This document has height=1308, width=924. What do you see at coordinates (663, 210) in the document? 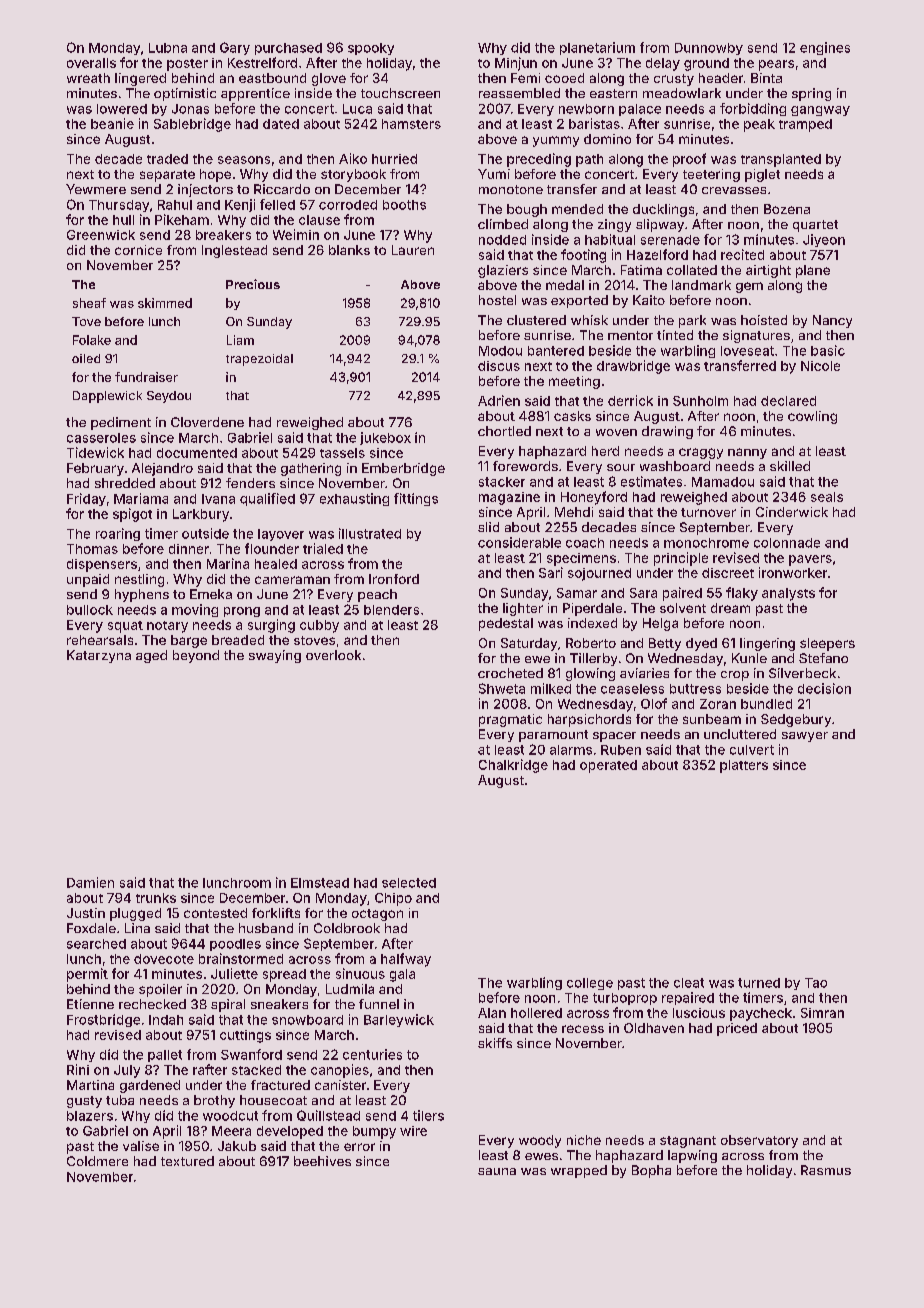
I see `ducklings` at bounding box center [663, 210].
